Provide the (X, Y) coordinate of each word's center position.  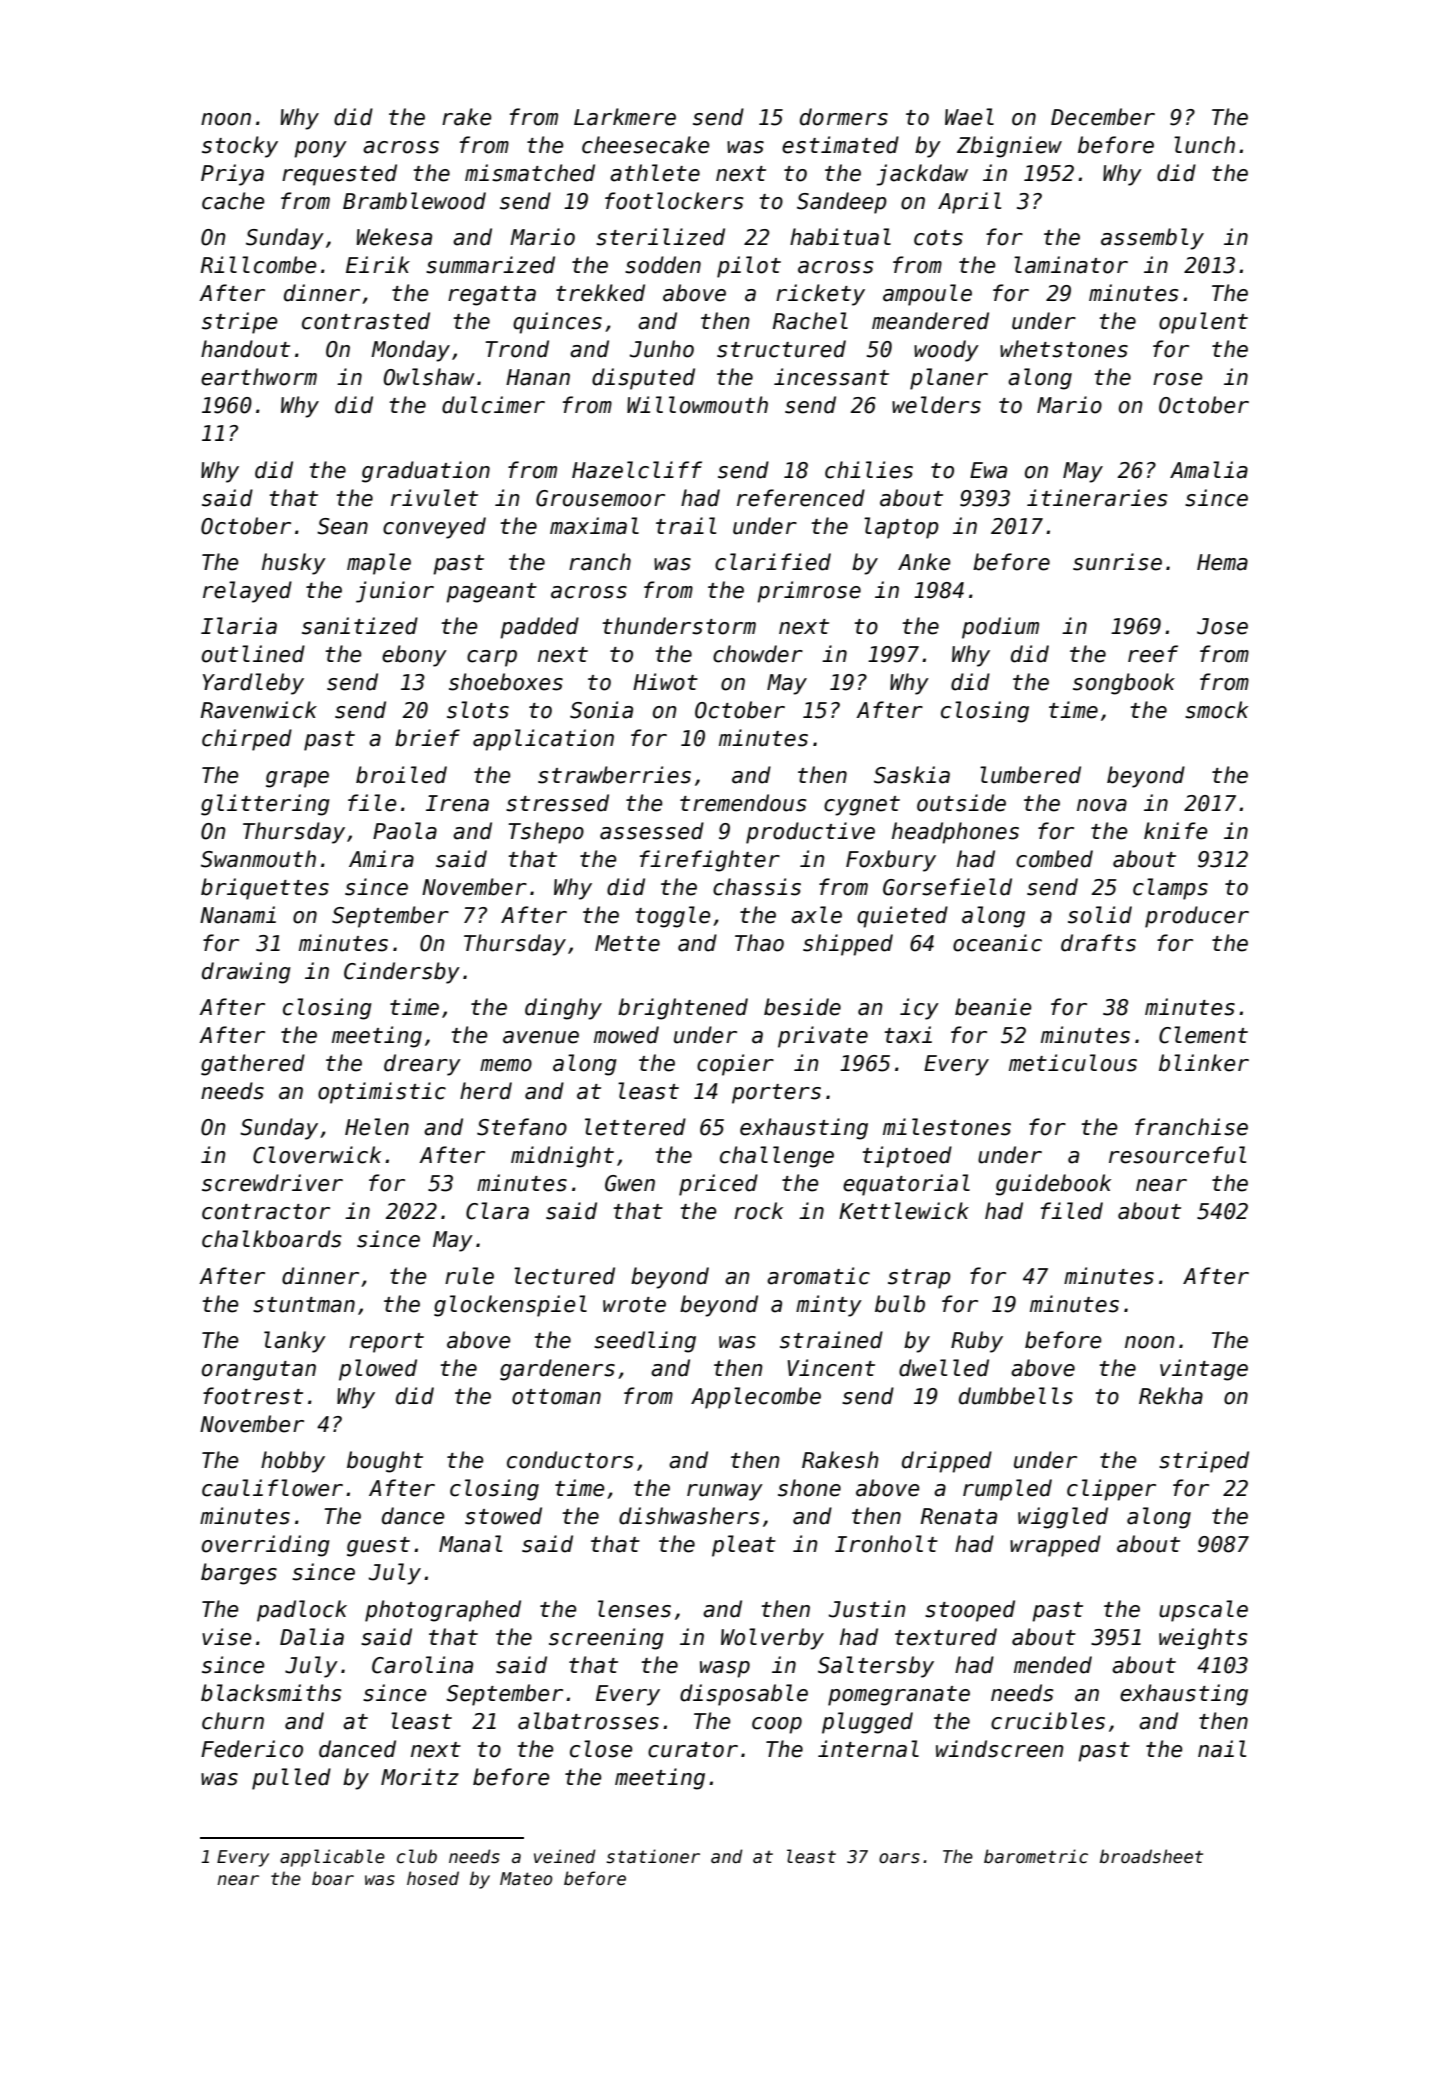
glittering (265, 805)
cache (233, 201)
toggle (672, 917)
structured (781, 349)
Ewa (988, 470)
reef (1153, 654)
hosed (433, 1878)
